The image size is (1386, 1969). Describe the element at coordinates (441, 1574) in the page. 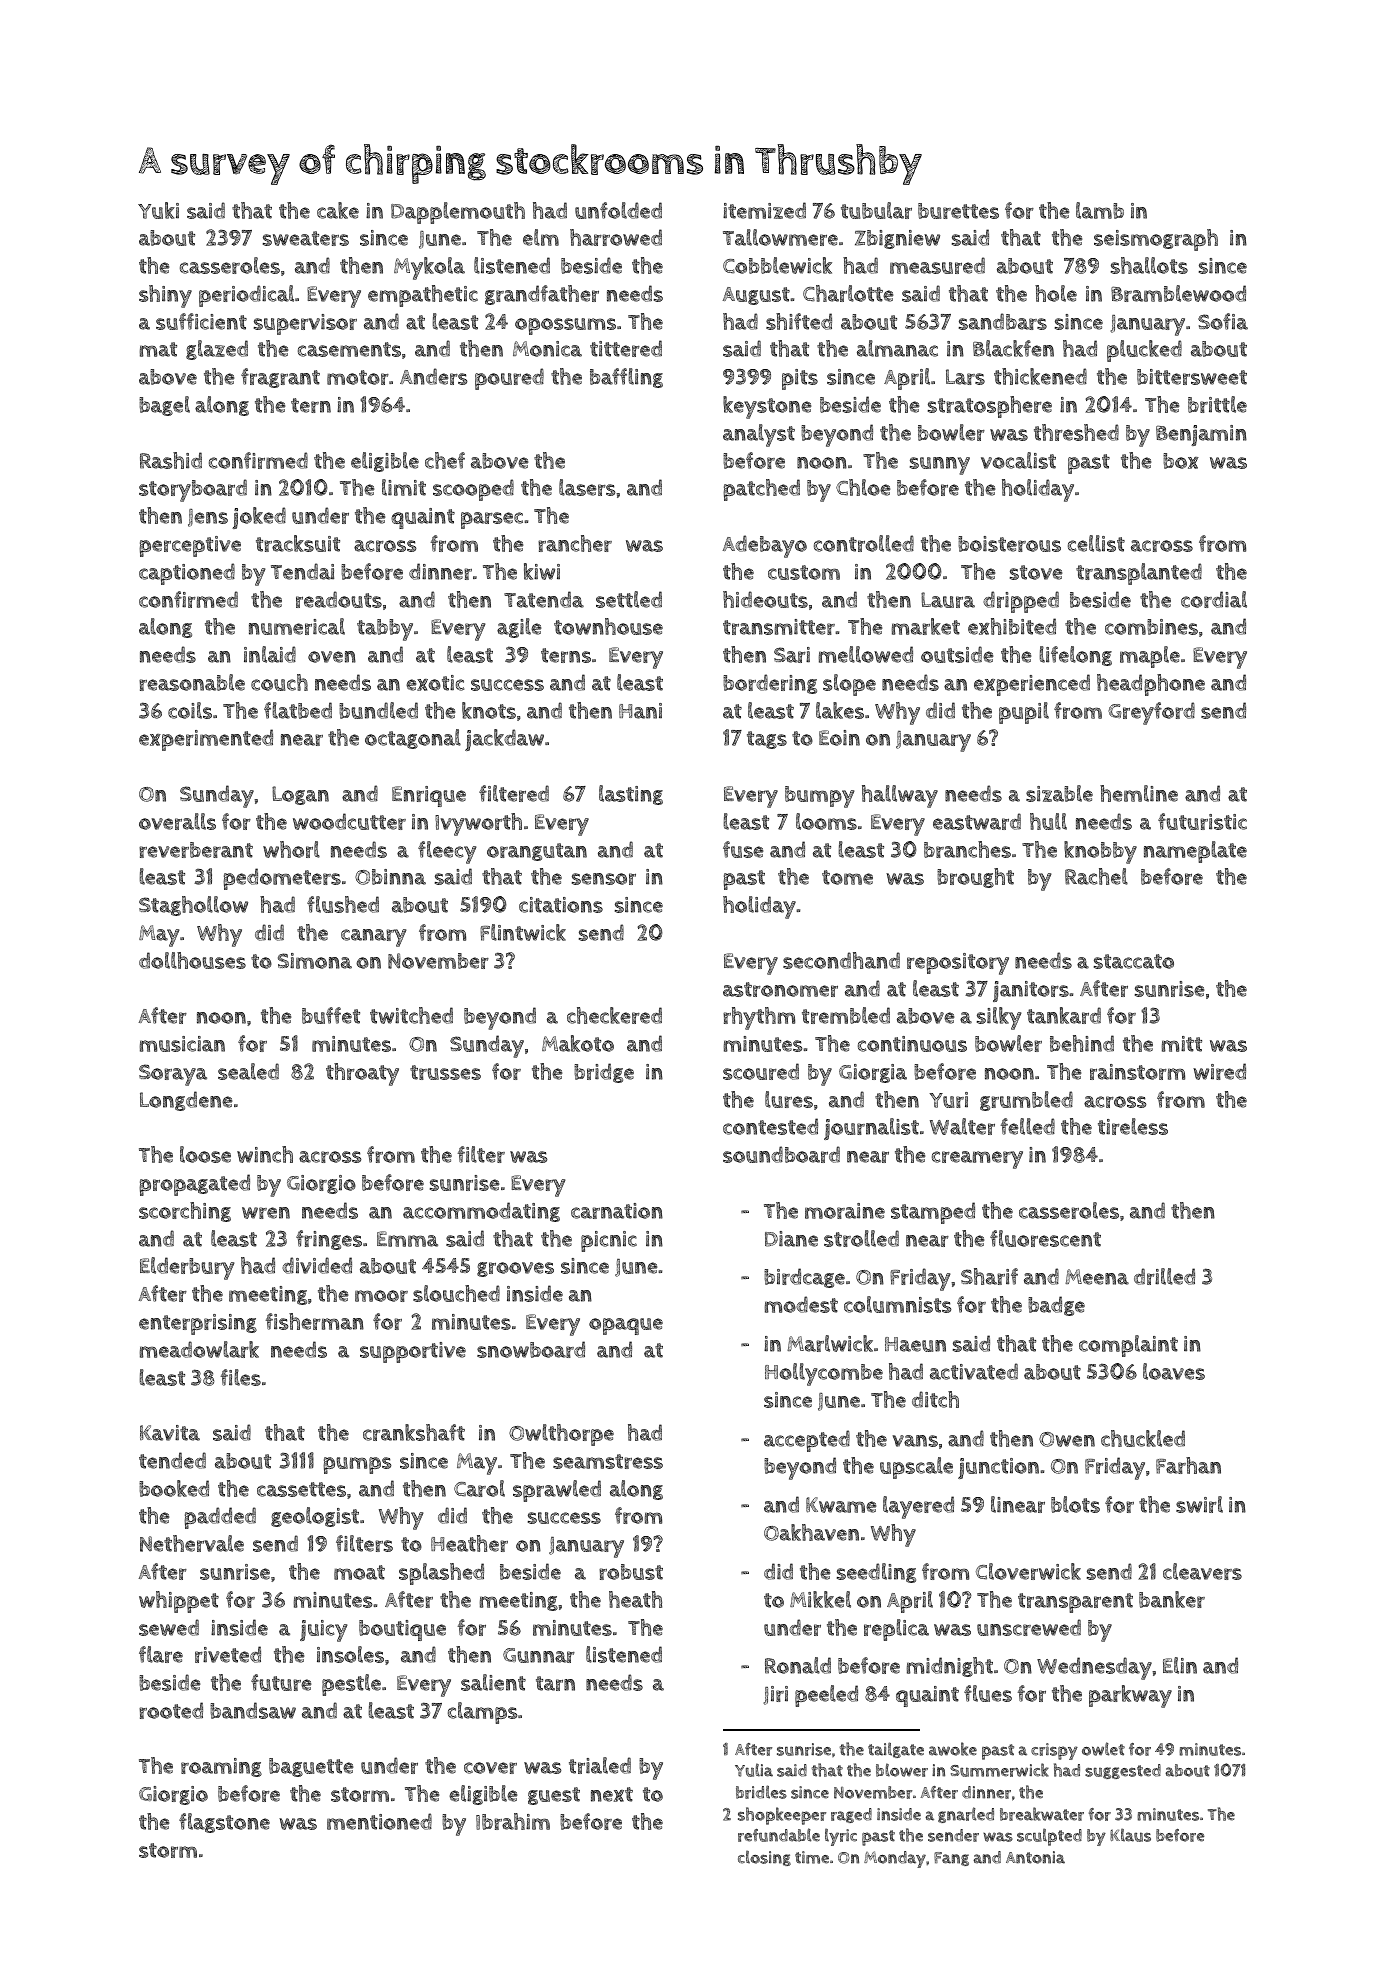

I see `splashed` at that location.
